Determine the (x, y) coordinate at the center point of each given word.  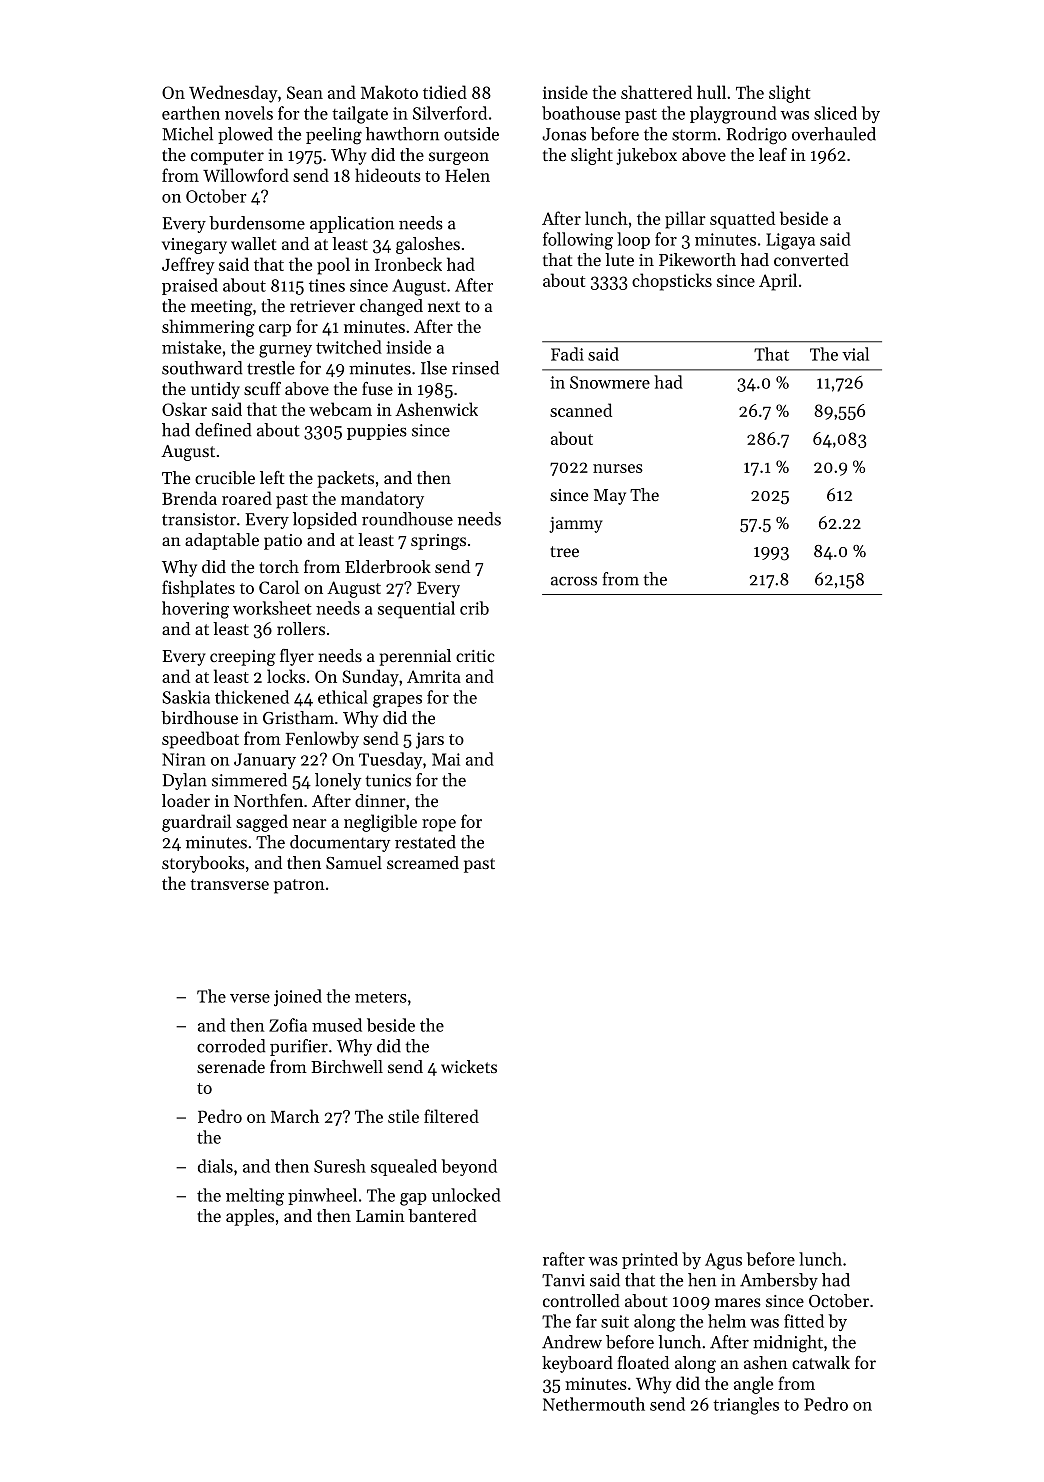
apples (250, 1217)
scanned (581, 410)
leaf (773, 154)
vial (855, 354)
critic (475, 656)
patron (299, 886)
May (610, 497)
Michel (187, 134)
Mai (446, 759)
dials (215, 1166)
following (578, 241)
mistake (191, 347)
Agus (723, 1261)
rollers (301, 628)
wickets (469, 1066)
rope (439, 825)
